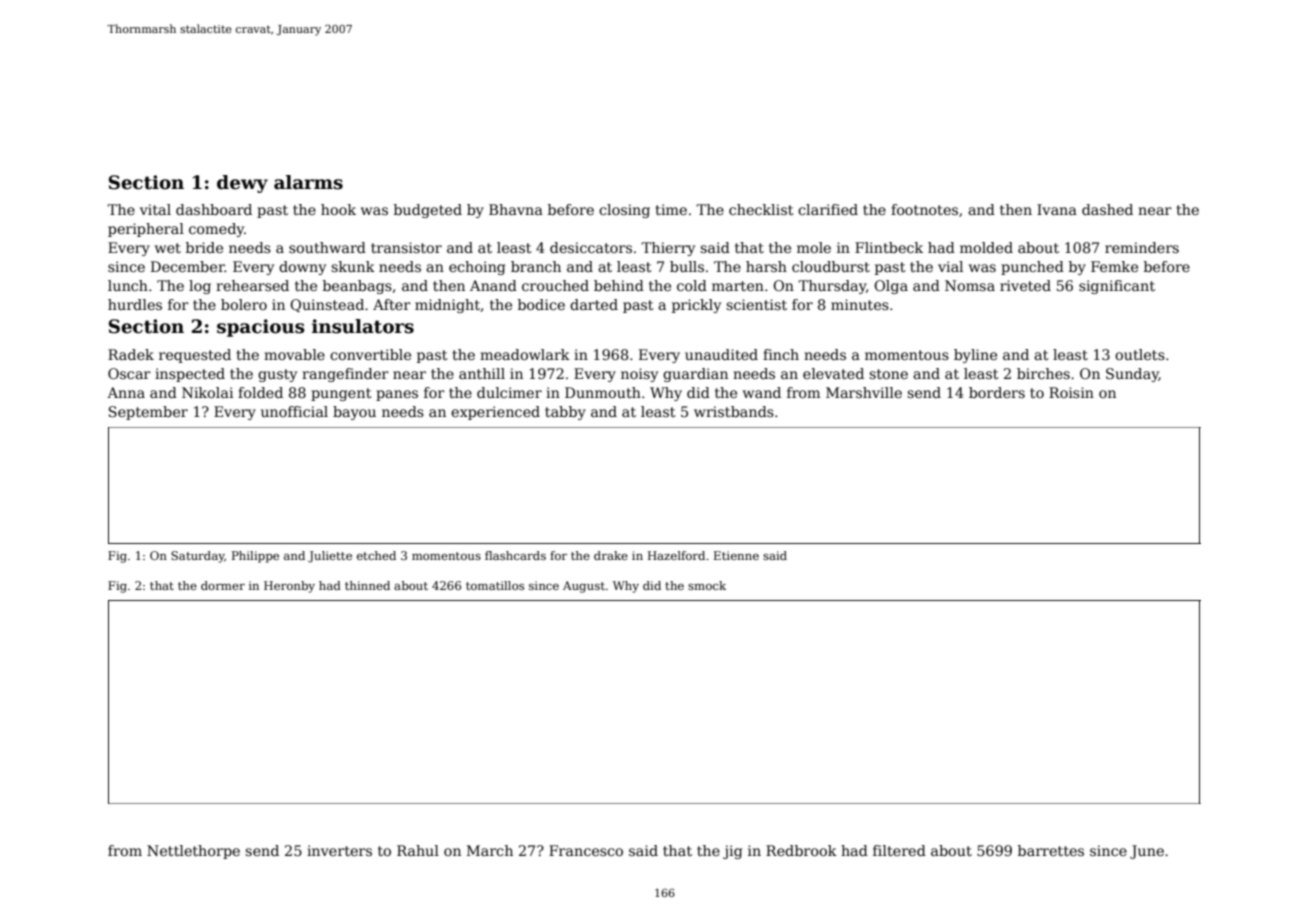 The height and width of the image is (924, 1308). Describe the element at coordinates (676, 555) in the image. I see `Hazelford` at that location.
